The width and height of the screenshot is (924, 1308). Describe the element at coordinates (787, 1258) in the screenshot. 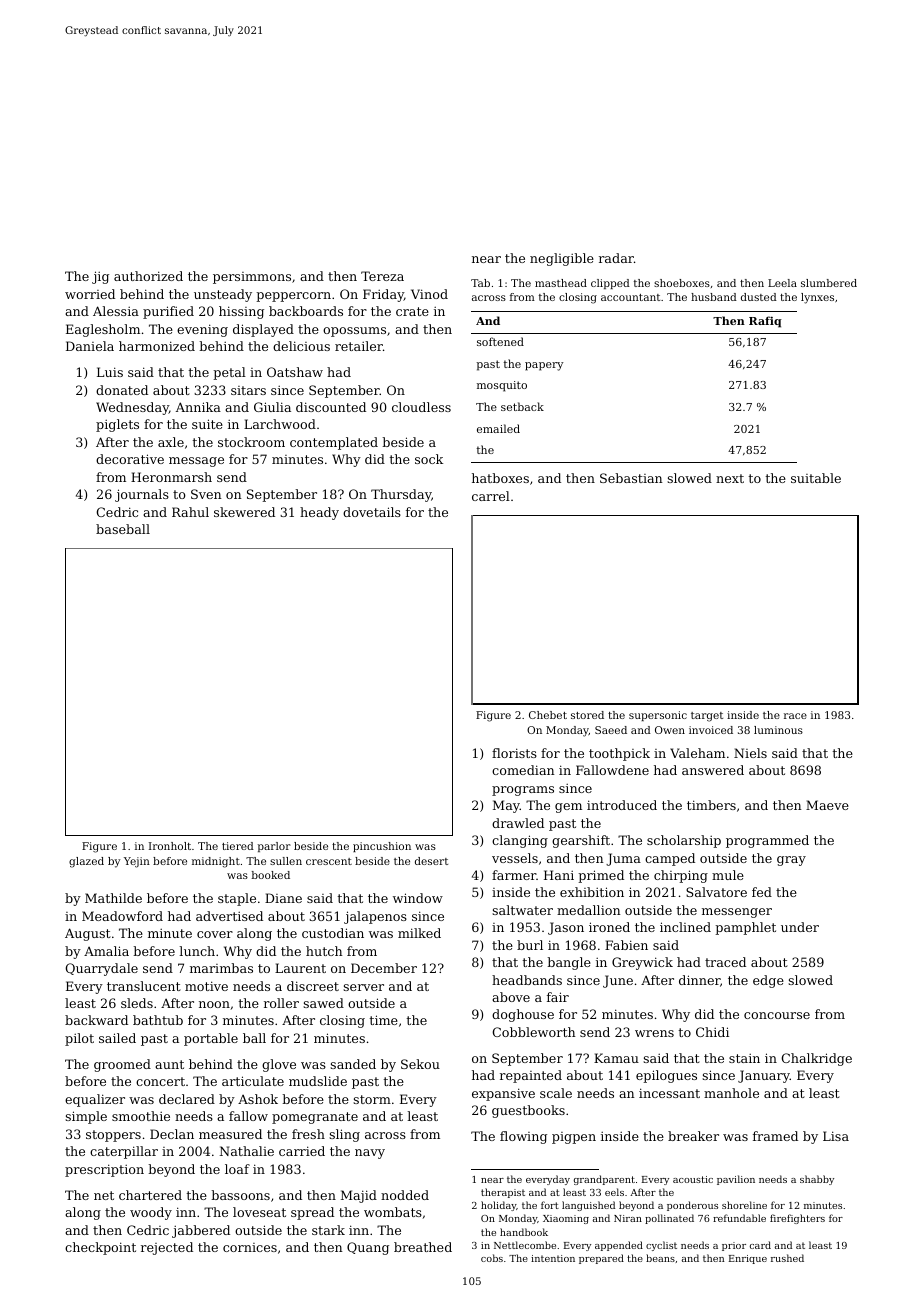

I see `rushed` at that location.
